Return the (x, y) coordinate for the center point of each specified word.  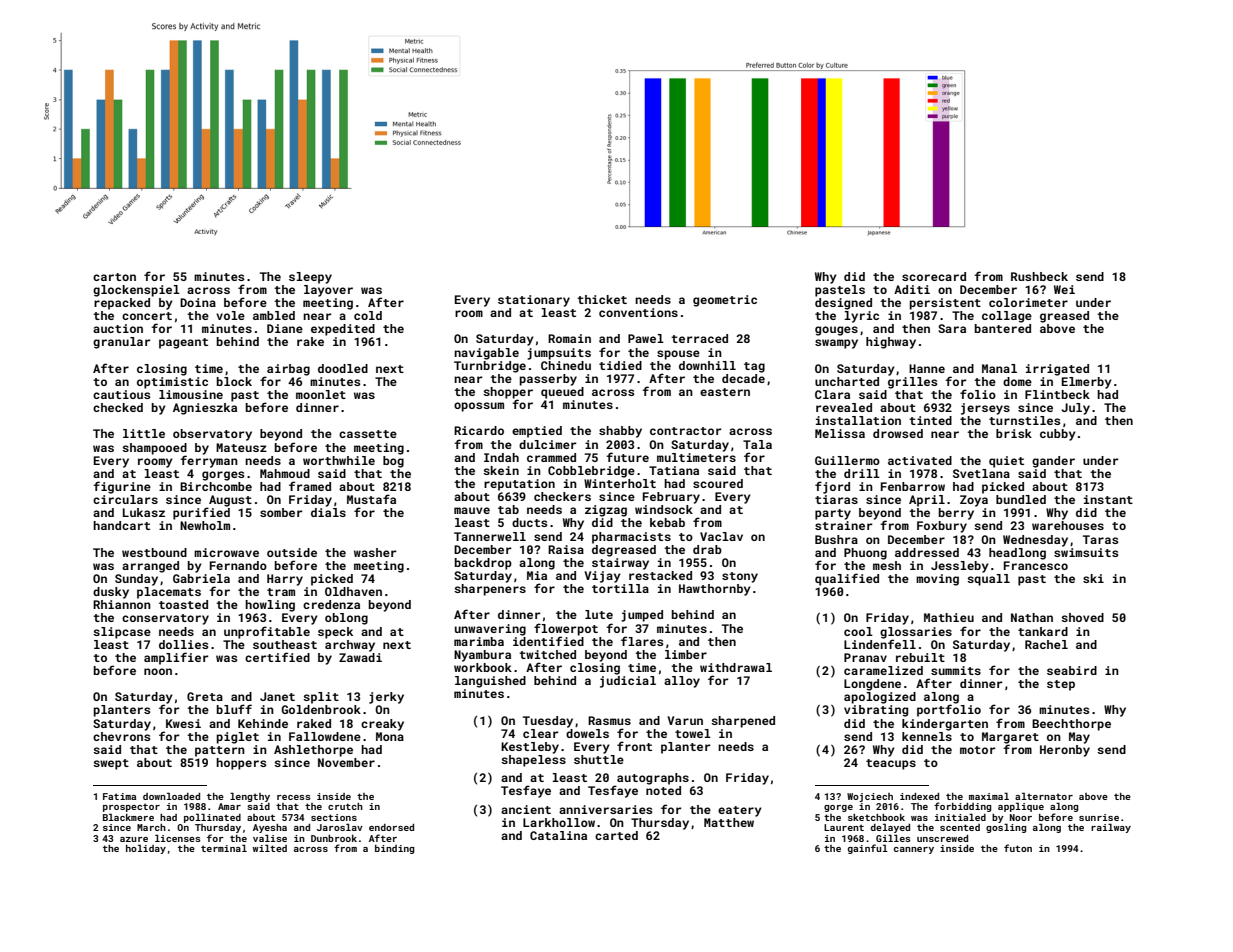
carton (114, 277)
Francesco (1036, 565)
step (1061, 685)
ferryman (209, 461)
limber (686, 654)
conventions (638, 312)
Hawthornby (715, 590)
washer (375, 552)
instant (1108, 499)
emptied (537, 432)
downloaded (171, 796)
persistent (945, 304)
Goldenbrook (321, 709)
